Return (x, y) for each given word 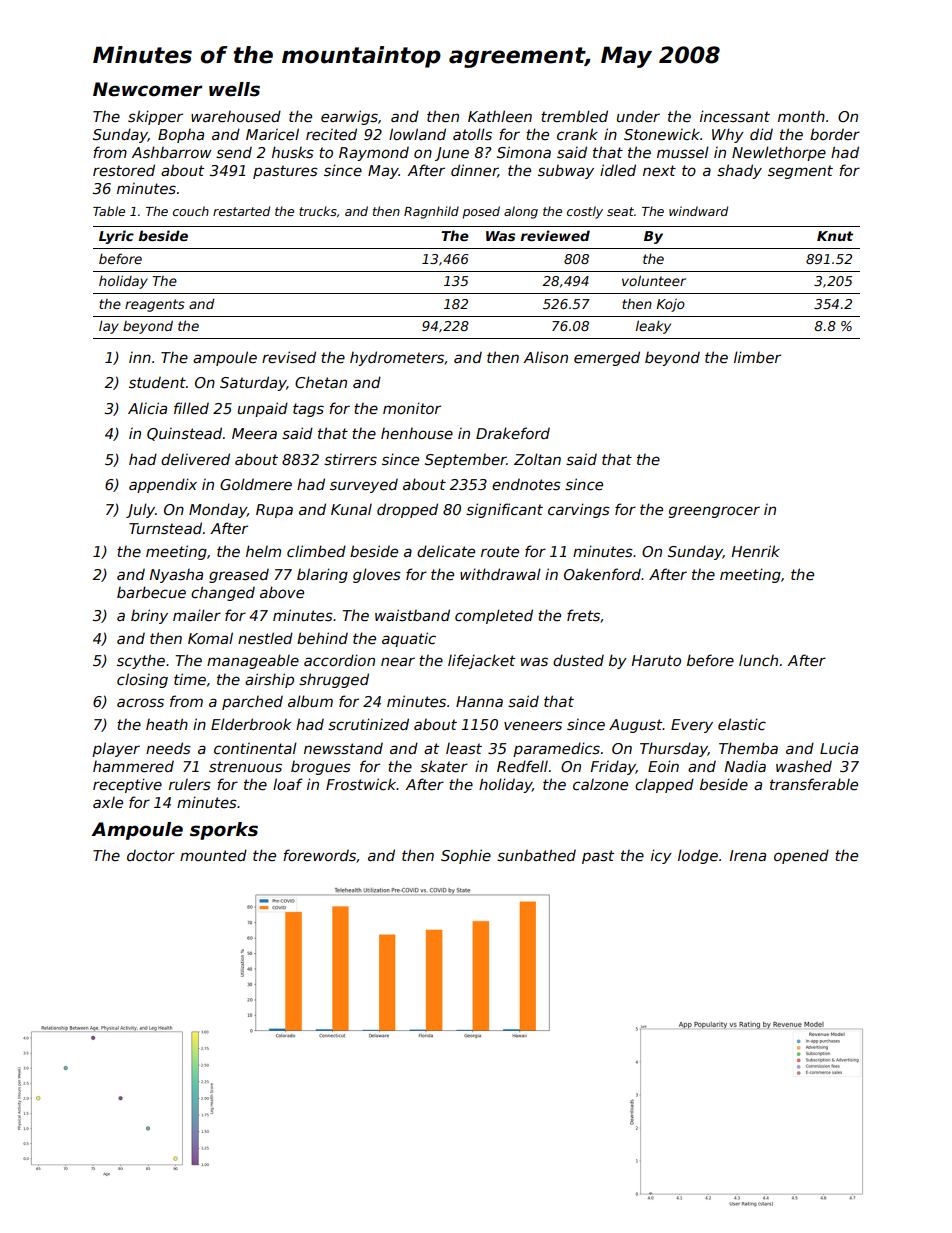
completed (494, 616)
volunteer (654, 280)
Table (109, 211)
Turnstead (165, 528)
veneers (533, 725)
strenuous (245, 766)
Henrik (755, 551)
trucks (318, 211)
